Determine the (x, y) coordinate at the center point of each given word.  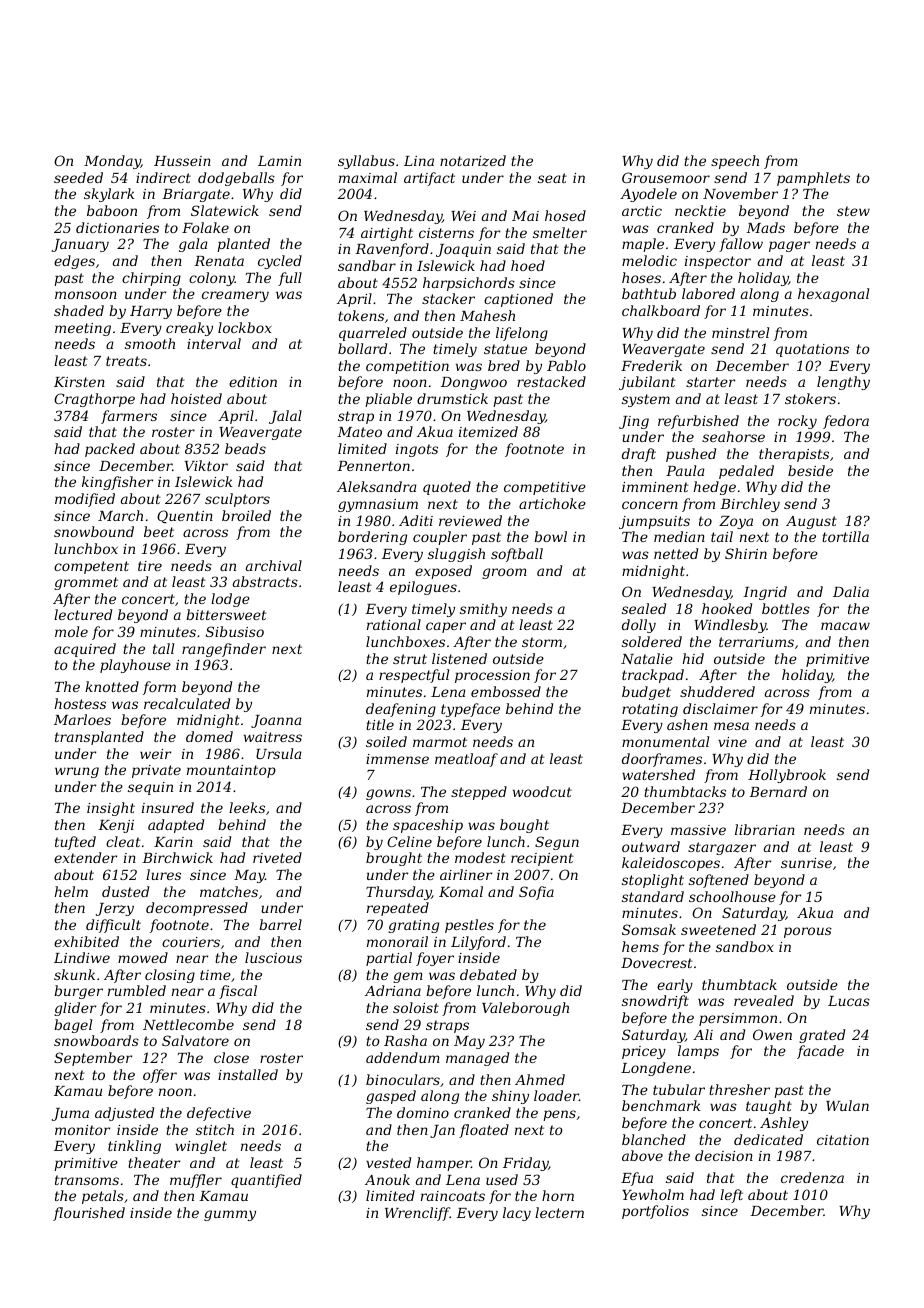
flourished (89, 1214)
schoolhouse (732, 896)
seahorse (733, 436)
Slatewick (225, 210)
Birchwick (177, 857)
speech (735, 162)
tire (150, 566)
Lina (419, 161)
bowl (550, 536)
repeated (398, 909)
